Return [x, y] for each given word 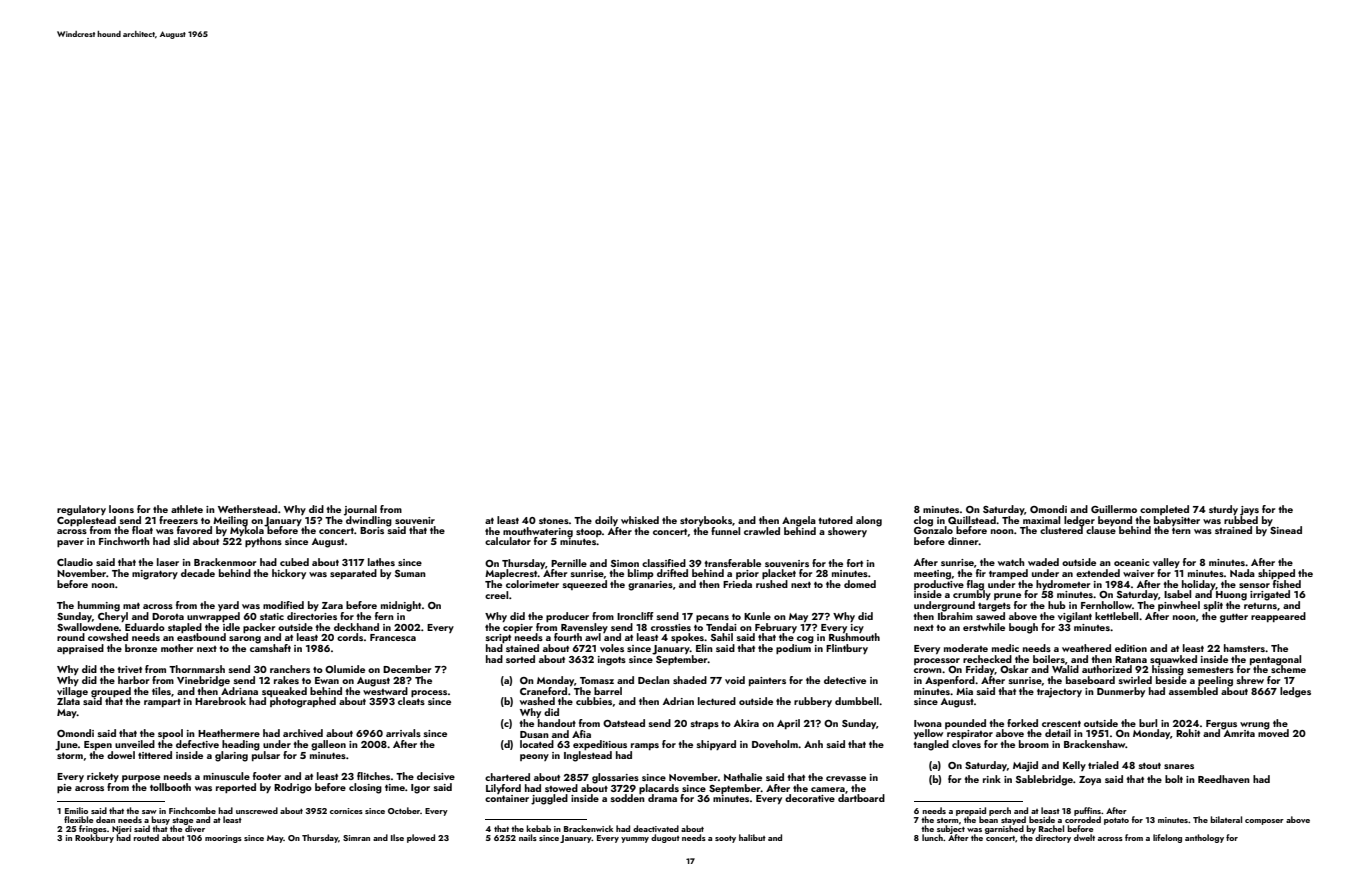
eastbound [201, 637]
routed [146, 837]
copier [518, 628]
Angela [799, 521]
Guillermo [1114, 509]
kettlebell [1116, 616]
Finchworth [124, 541]
